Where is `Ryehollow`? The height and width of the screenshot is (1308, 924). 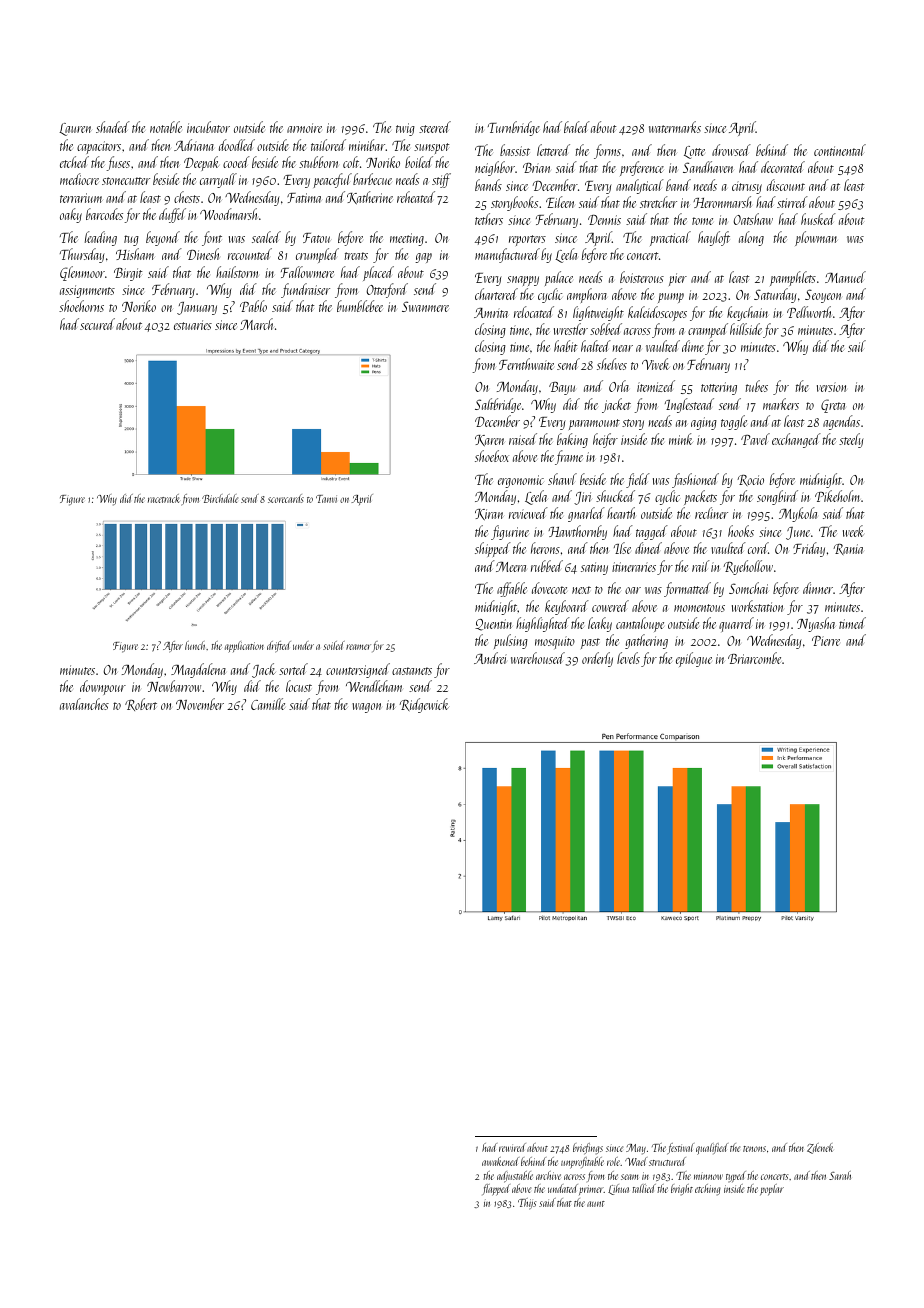
Ryehollow is located at coordinates (748, 567).
